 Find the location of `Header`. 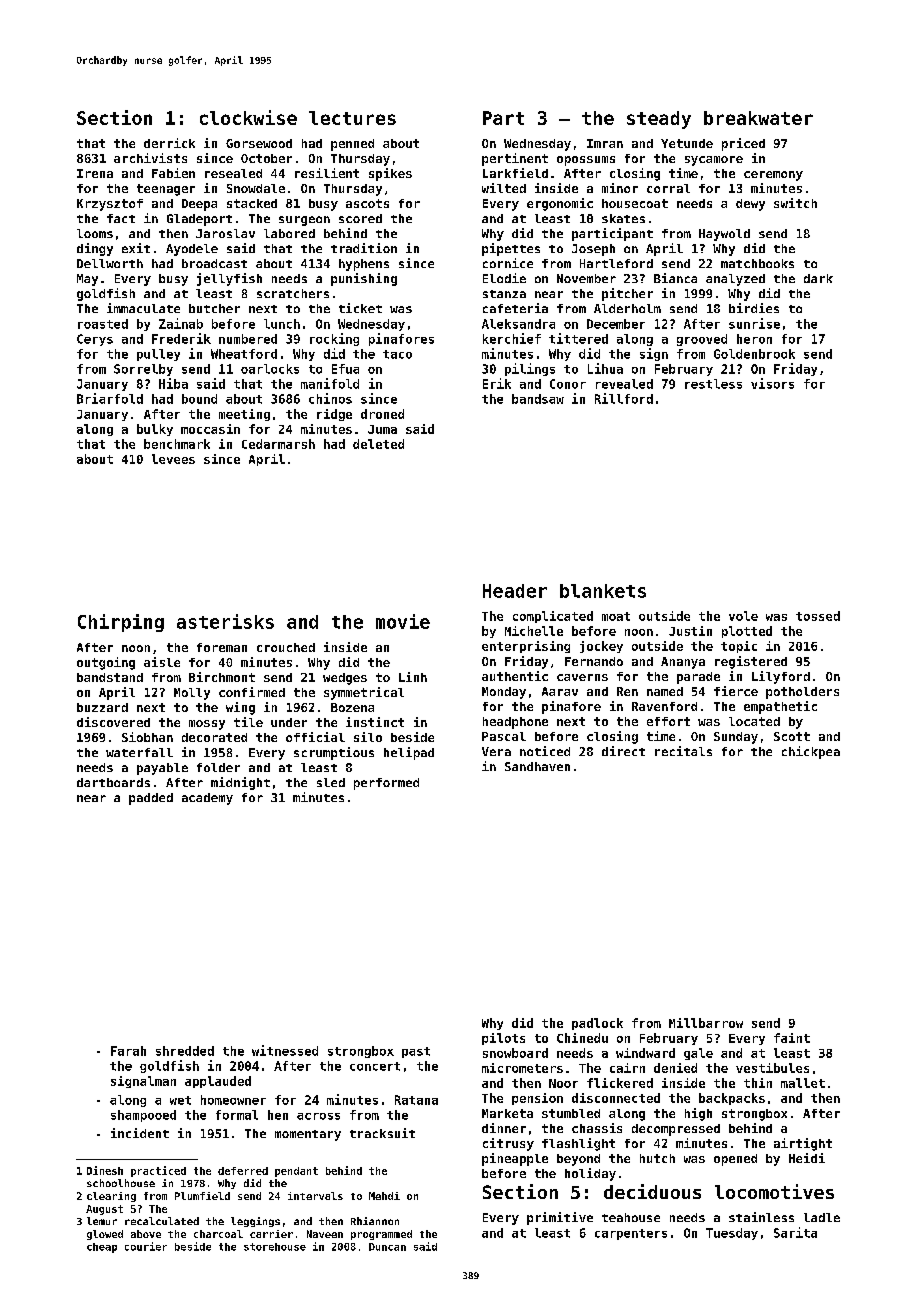

Header is located at coordinates (515, 591).
